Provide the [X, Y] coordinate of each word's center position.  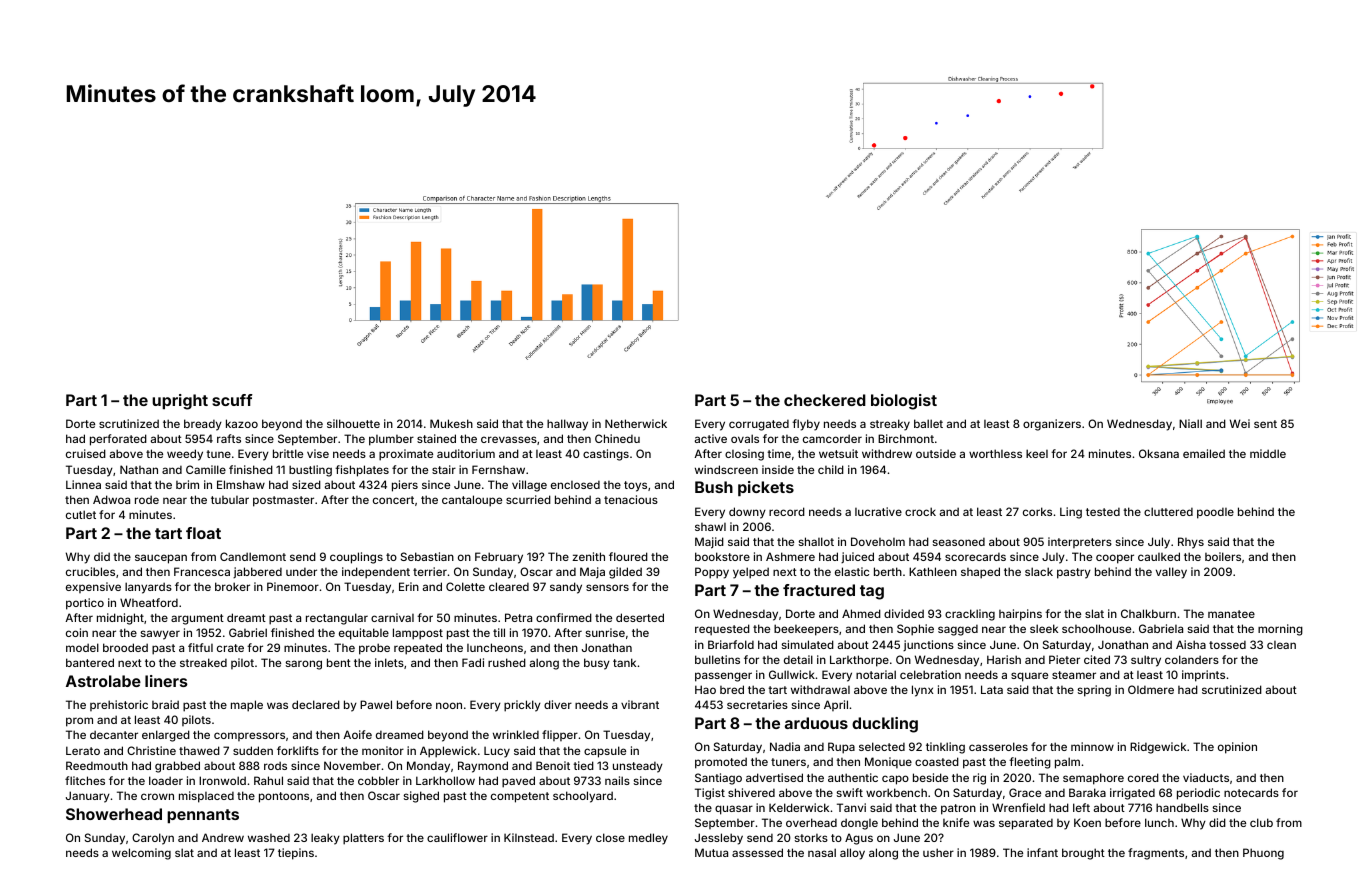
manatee [1231, 614]
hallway [567, 425]
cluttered [1168, 511]
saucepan [161, 559]
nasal [822, 852]
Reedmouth [97, 765]
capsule [605, 752]
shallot [816, 541]
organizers [1052, 425]
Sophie [915, 630]
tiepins [296, 854]
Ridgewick [1158, 748]
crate [230, 648]
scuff [232, 400]
